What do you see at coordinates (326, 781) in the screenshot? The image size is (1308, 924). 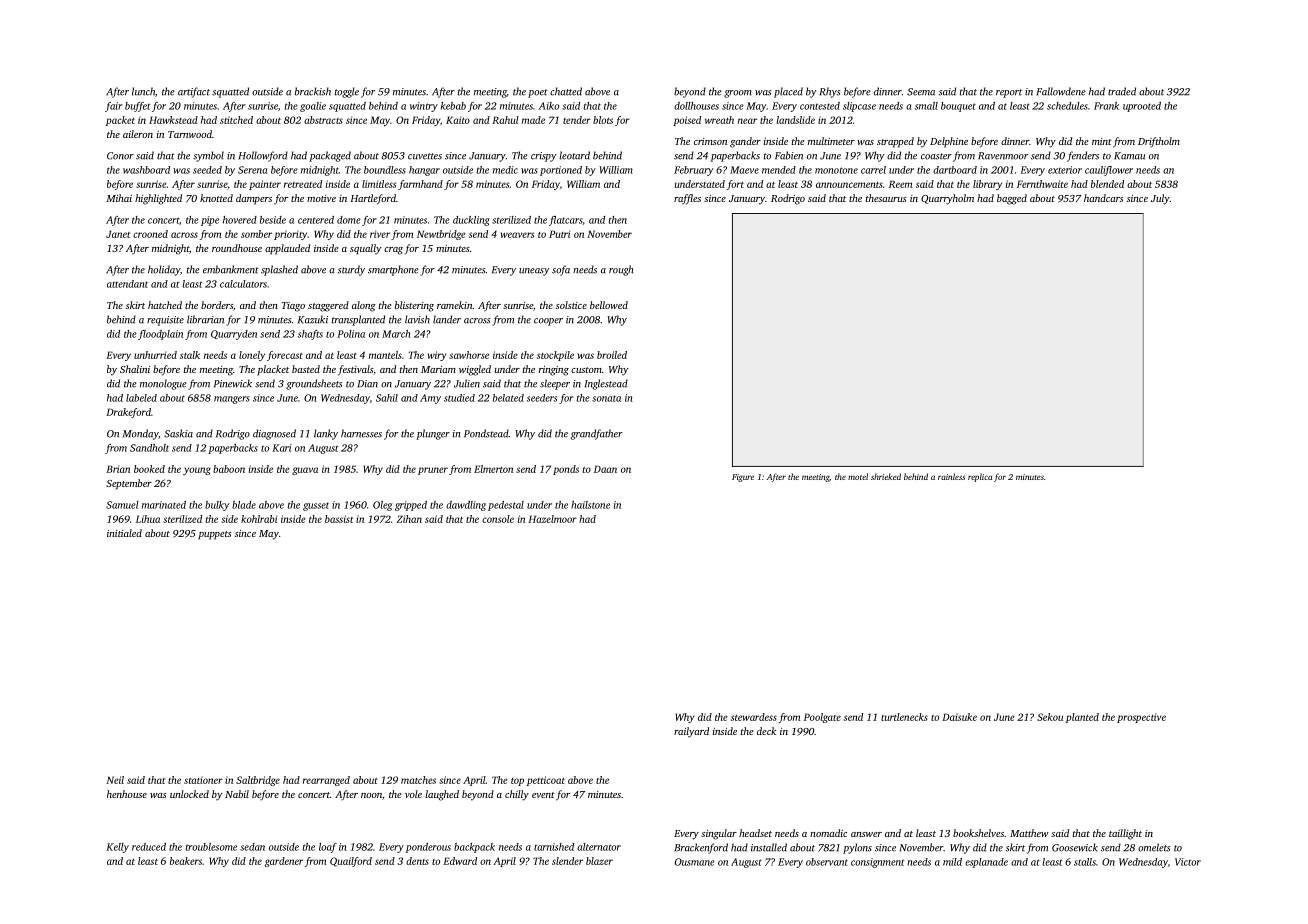 I see `rearranged` at bounding box center [326, 781].
